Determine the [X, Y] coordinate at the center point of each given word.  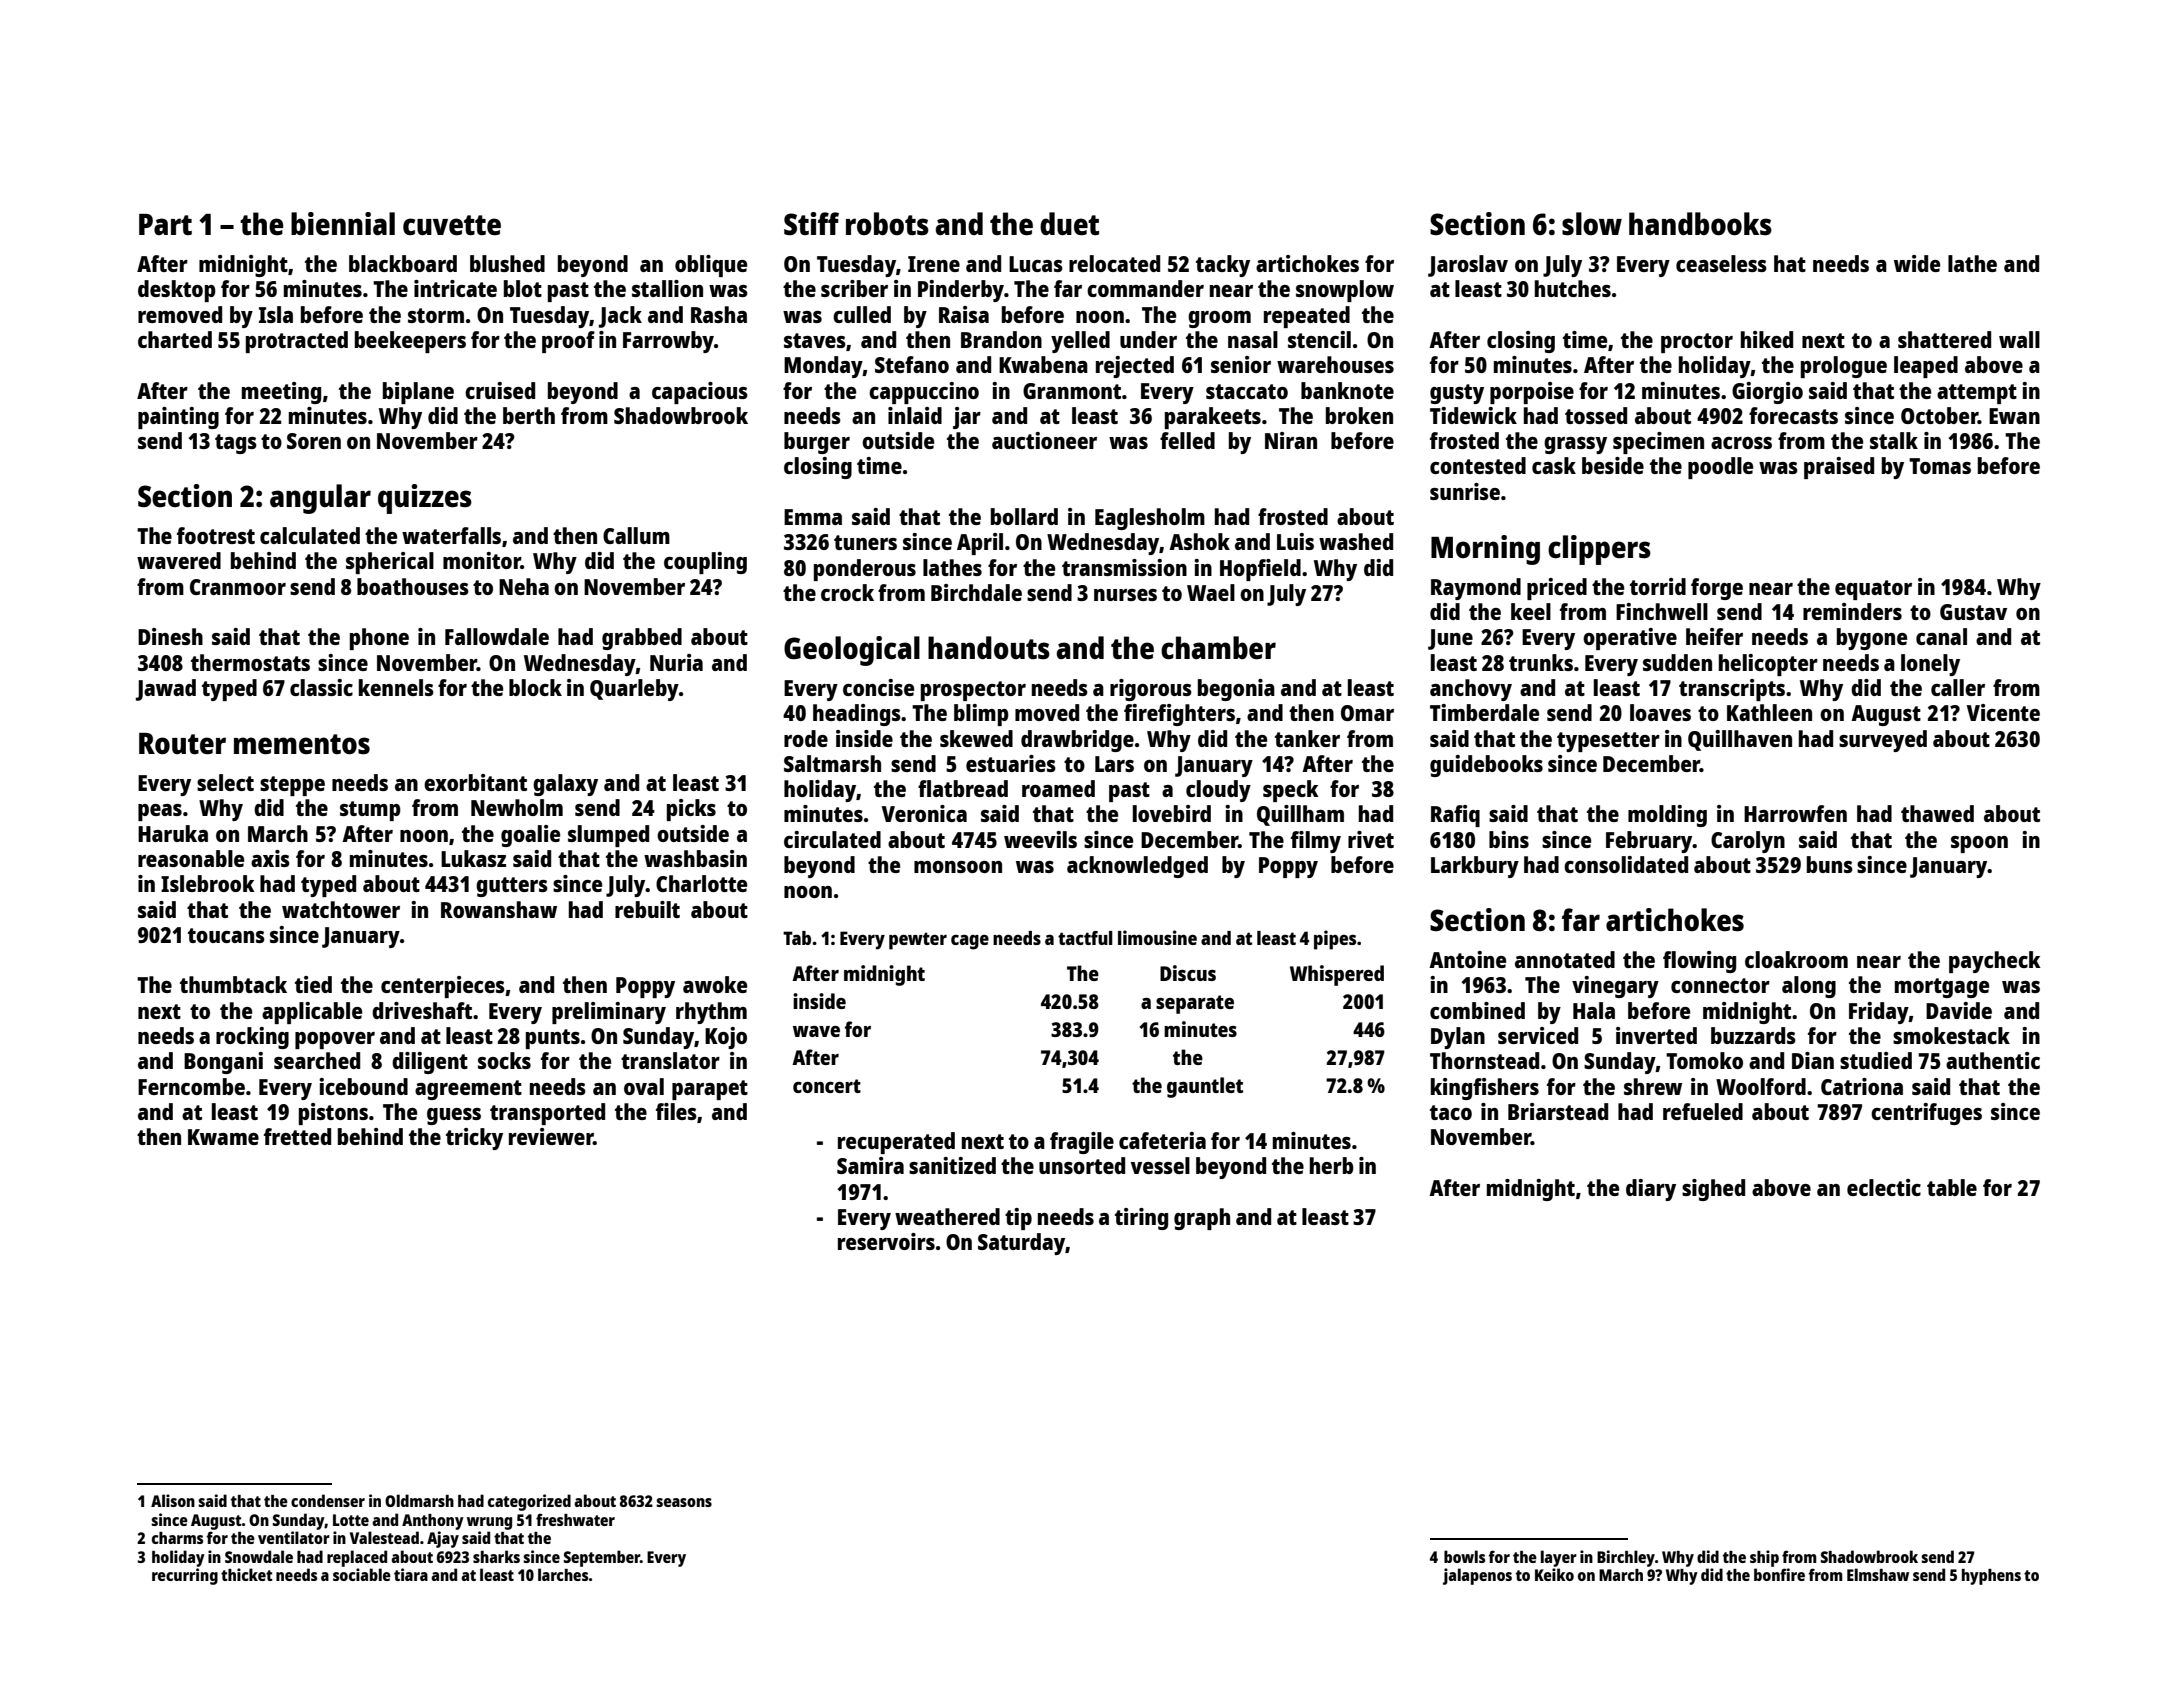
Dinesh [170, 636]
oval [644, 1086]
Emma [813, 517]
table [1952, 1187]
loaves [1660, 712]
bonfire [1779, 1574]
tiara [411, 1574]
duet [1069, 223]
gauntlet [1205, 1087]
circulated [832, 839]
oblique [711, 266]
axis [270, 858]
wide [1917, 263]
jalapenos [1477, 1576]
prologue [1844, 367]
